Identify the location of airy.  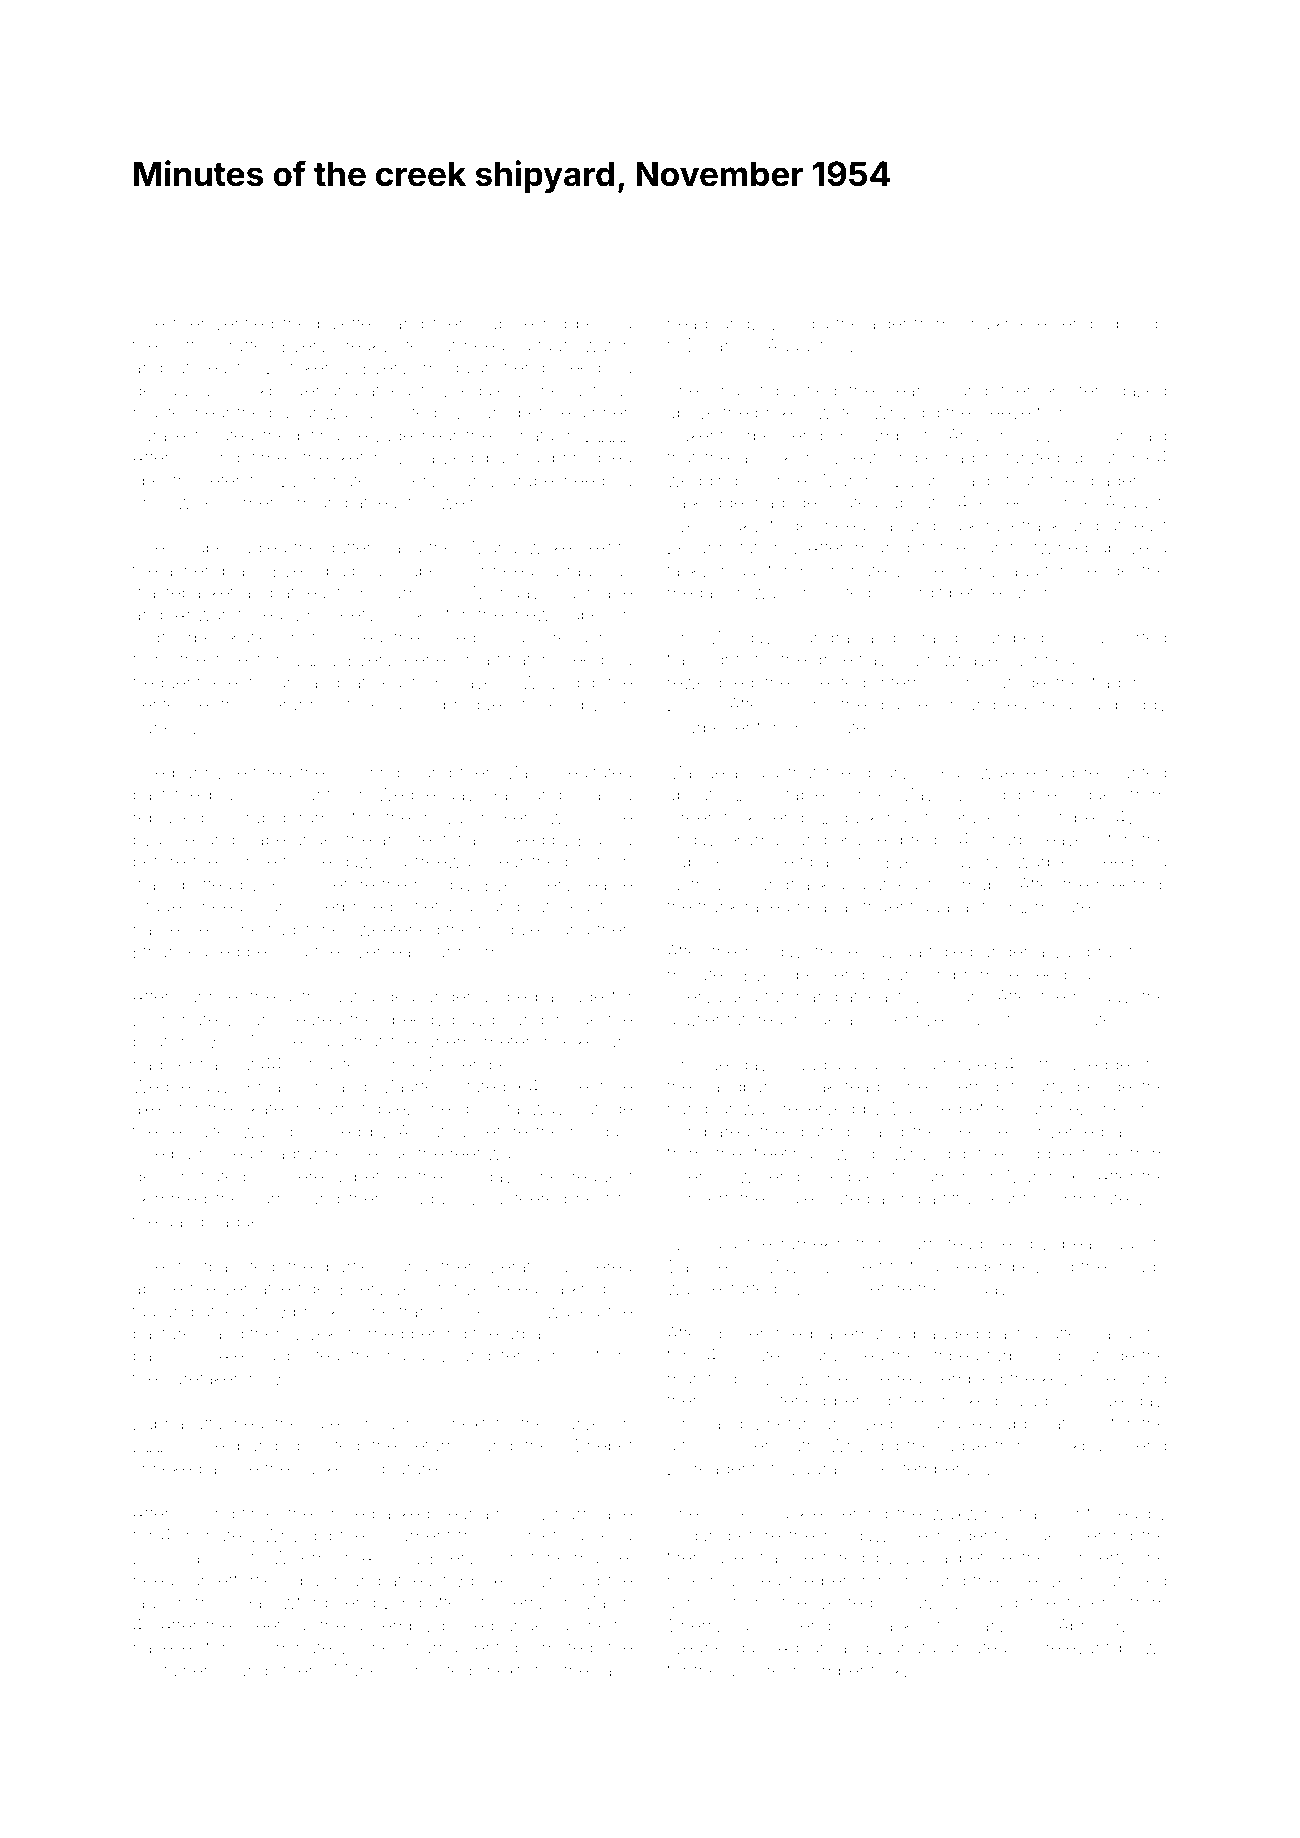
(618, 1672).
